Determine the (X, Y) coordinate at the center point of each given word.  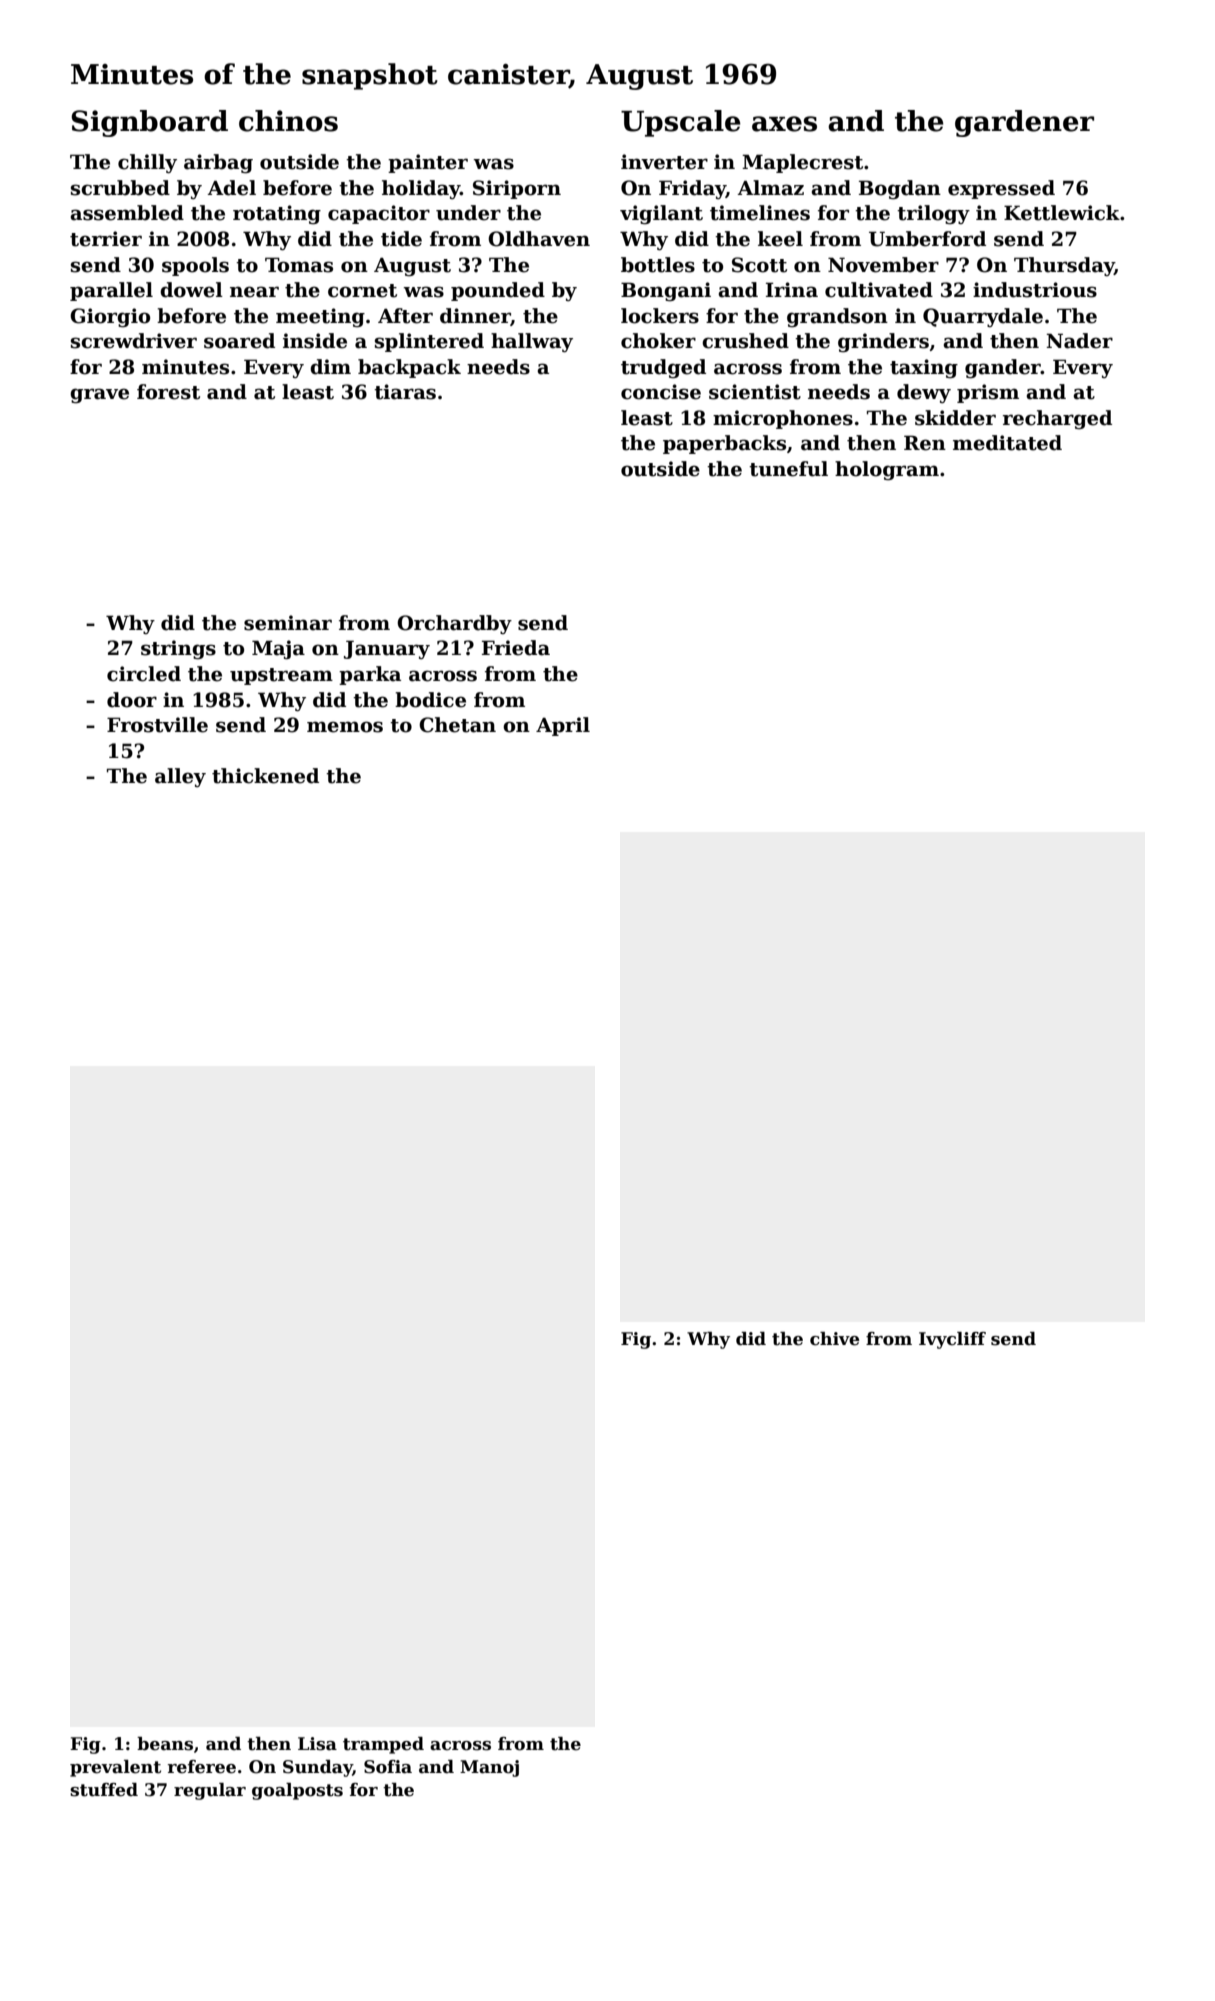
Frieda (516, 648)
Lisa (317, 1744)
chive (834, 1339)
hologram (887, 470)
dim (330, 367)
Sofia (388, 1767)
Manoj (489, 1768)
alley (180, 777)
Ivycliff (952, 1340)
